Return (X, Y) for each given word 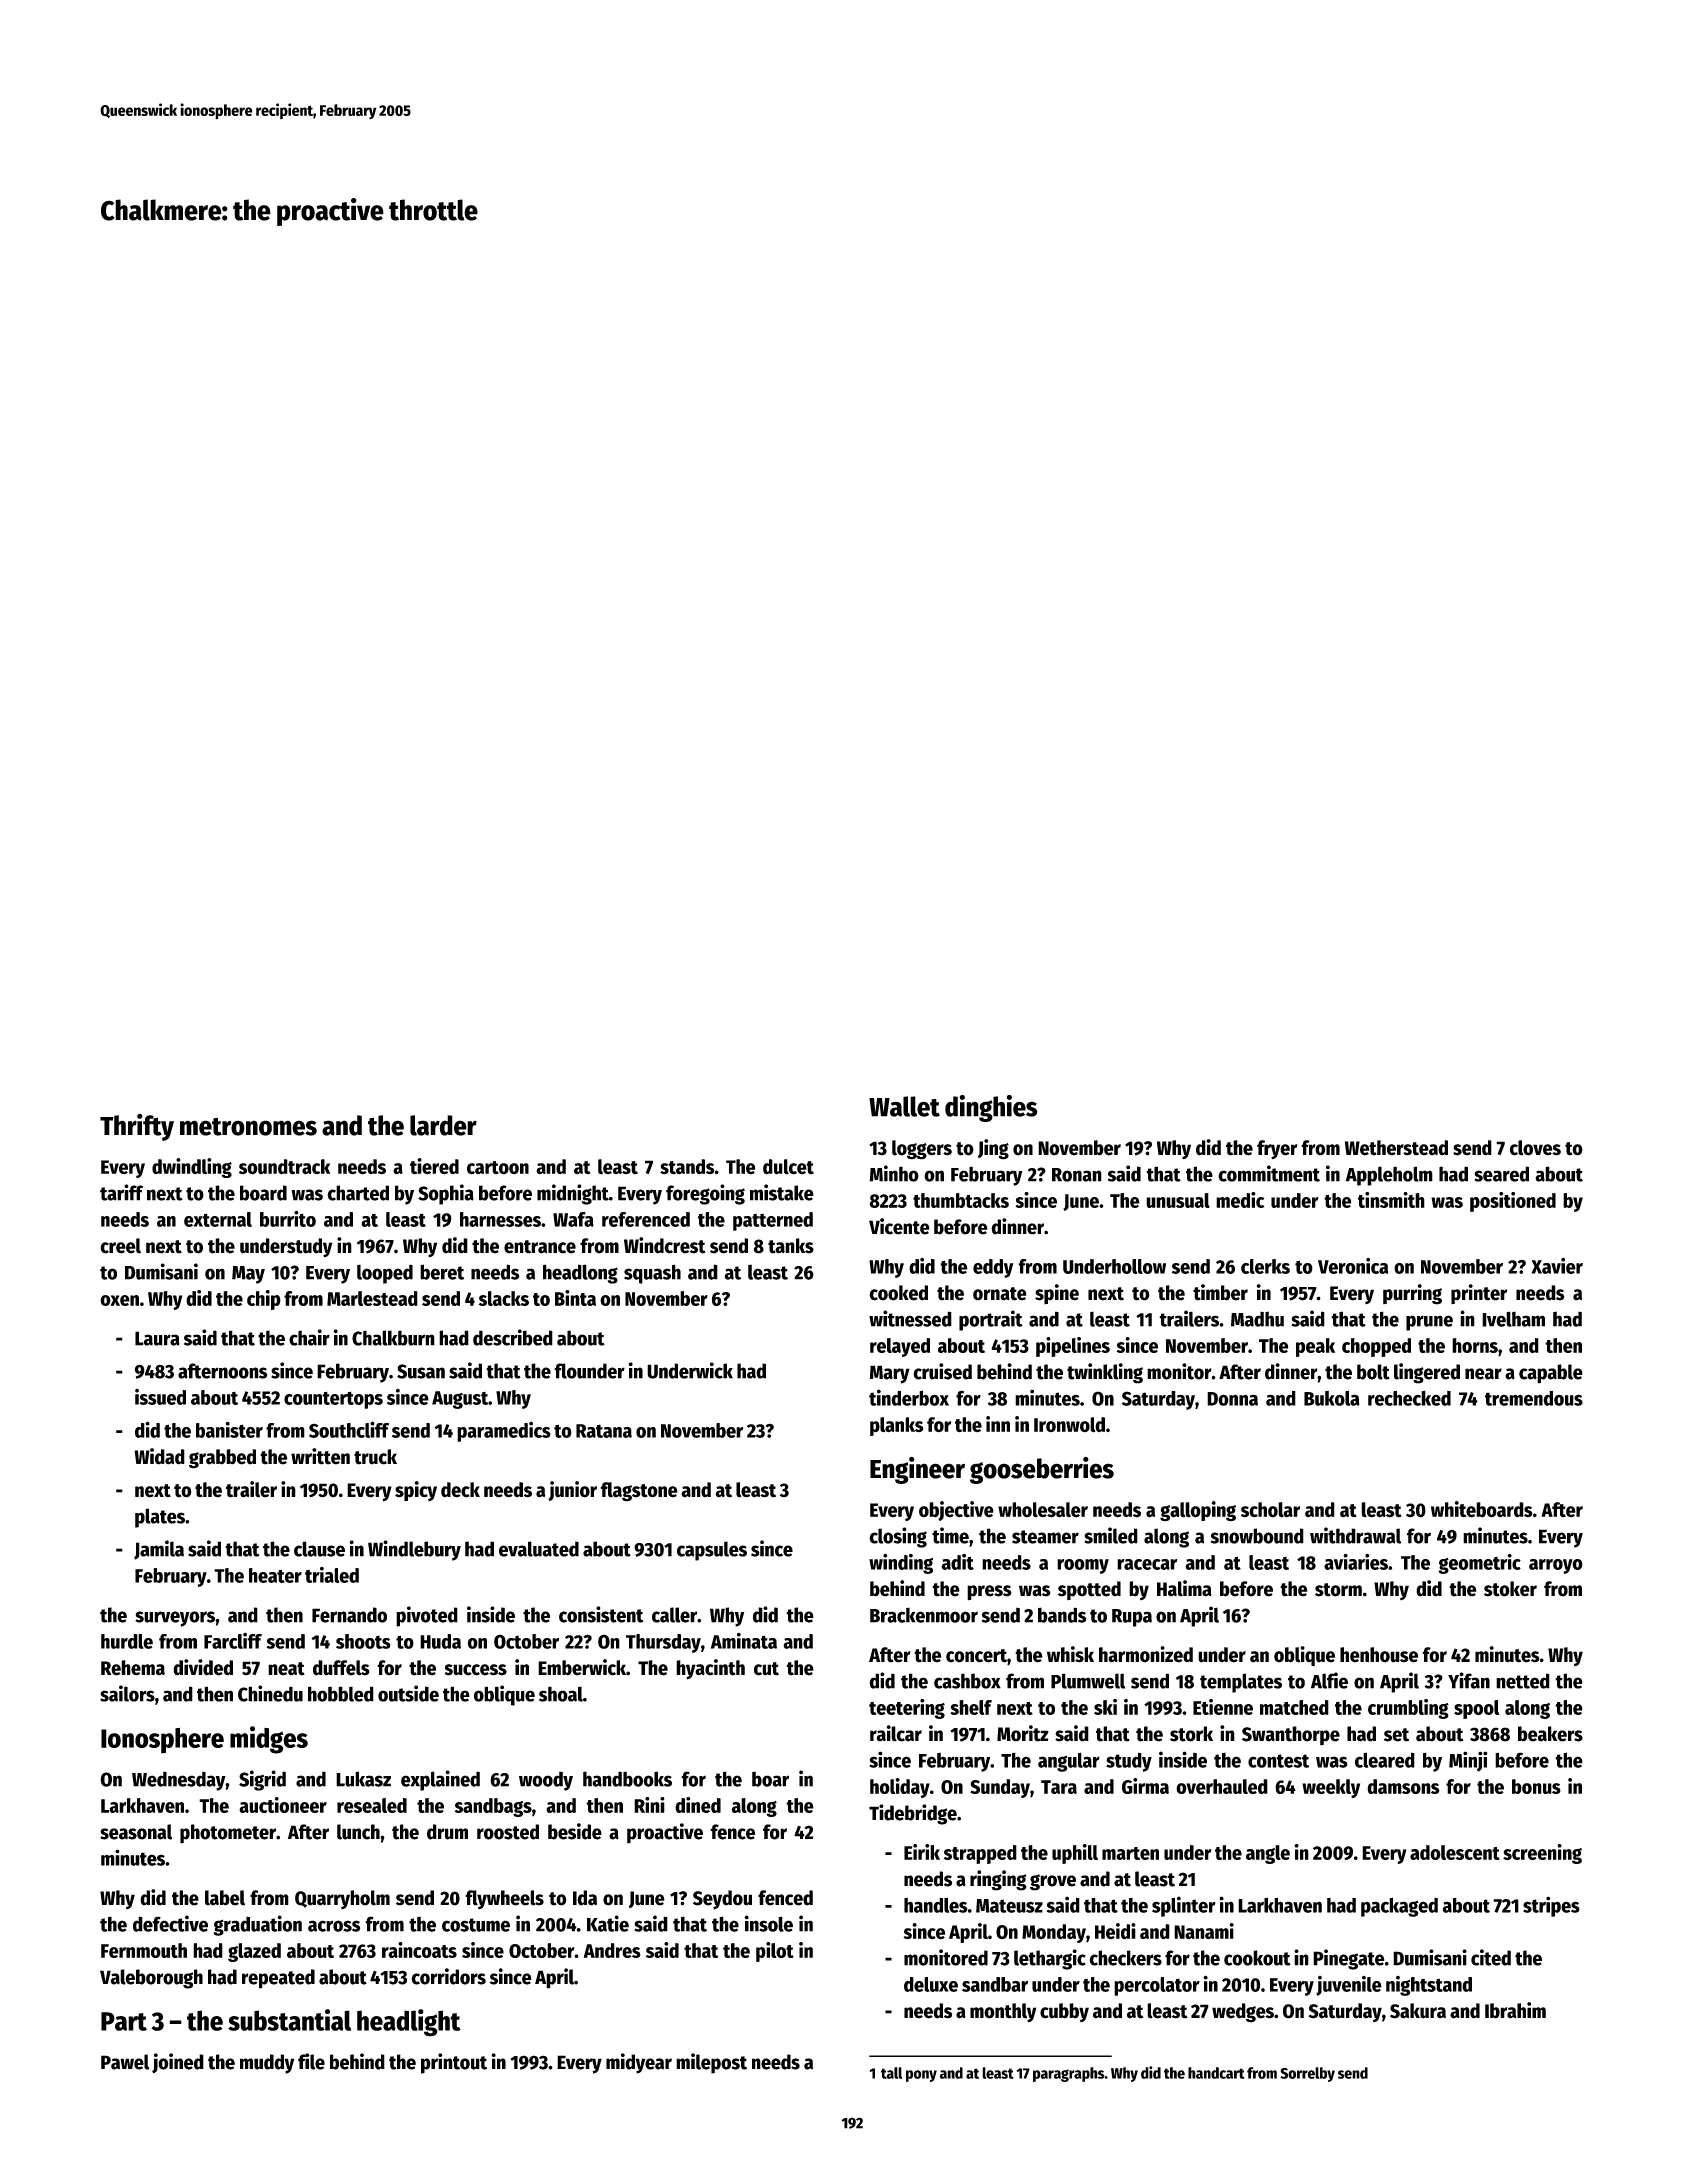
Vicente (899, 1226)
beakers (1550, 1734)
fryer (1277, 1149)
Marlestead (372, 1298)
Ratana (604, 1431)
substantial (289, 2020)
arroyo (1556, 1566)
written (320, 1456)
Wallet (904, 1106)
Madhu (1257, 1319)
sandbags (493, 1807)
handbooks (627, 1779)
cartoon (498, 1168)
